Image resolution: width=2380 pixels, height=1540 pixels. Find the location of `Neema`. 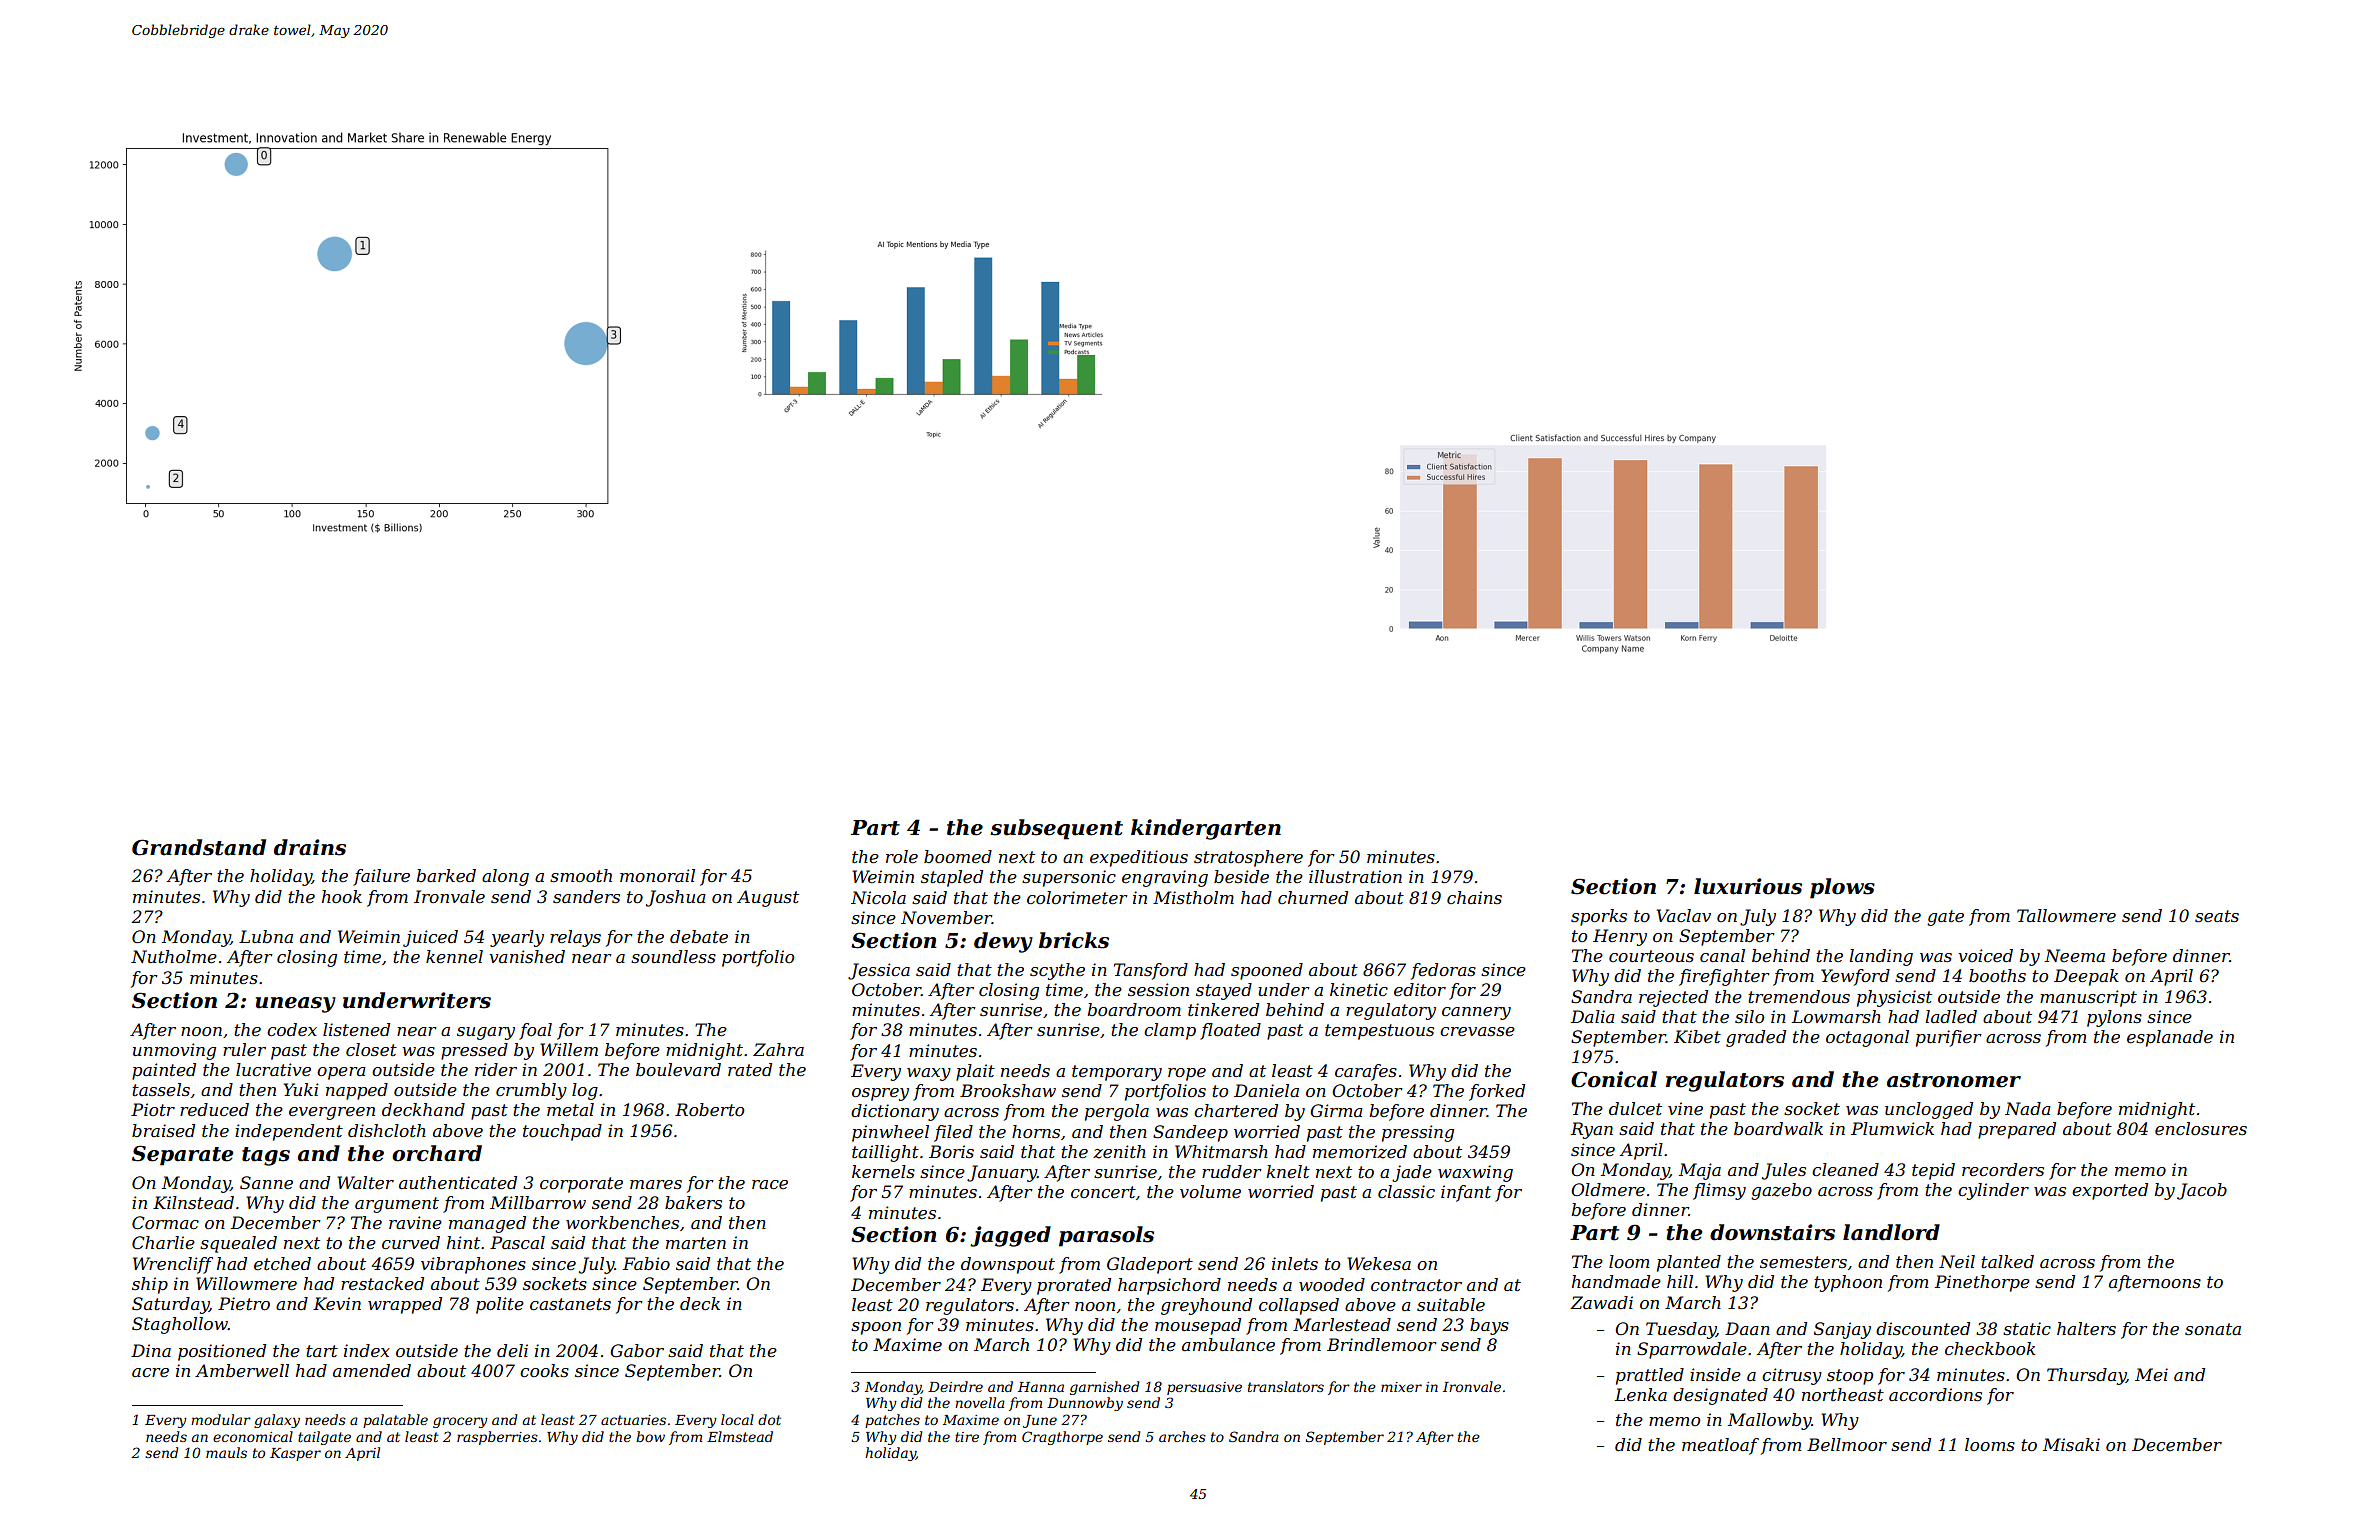

Neema is located at coordinates (2074, 955).
